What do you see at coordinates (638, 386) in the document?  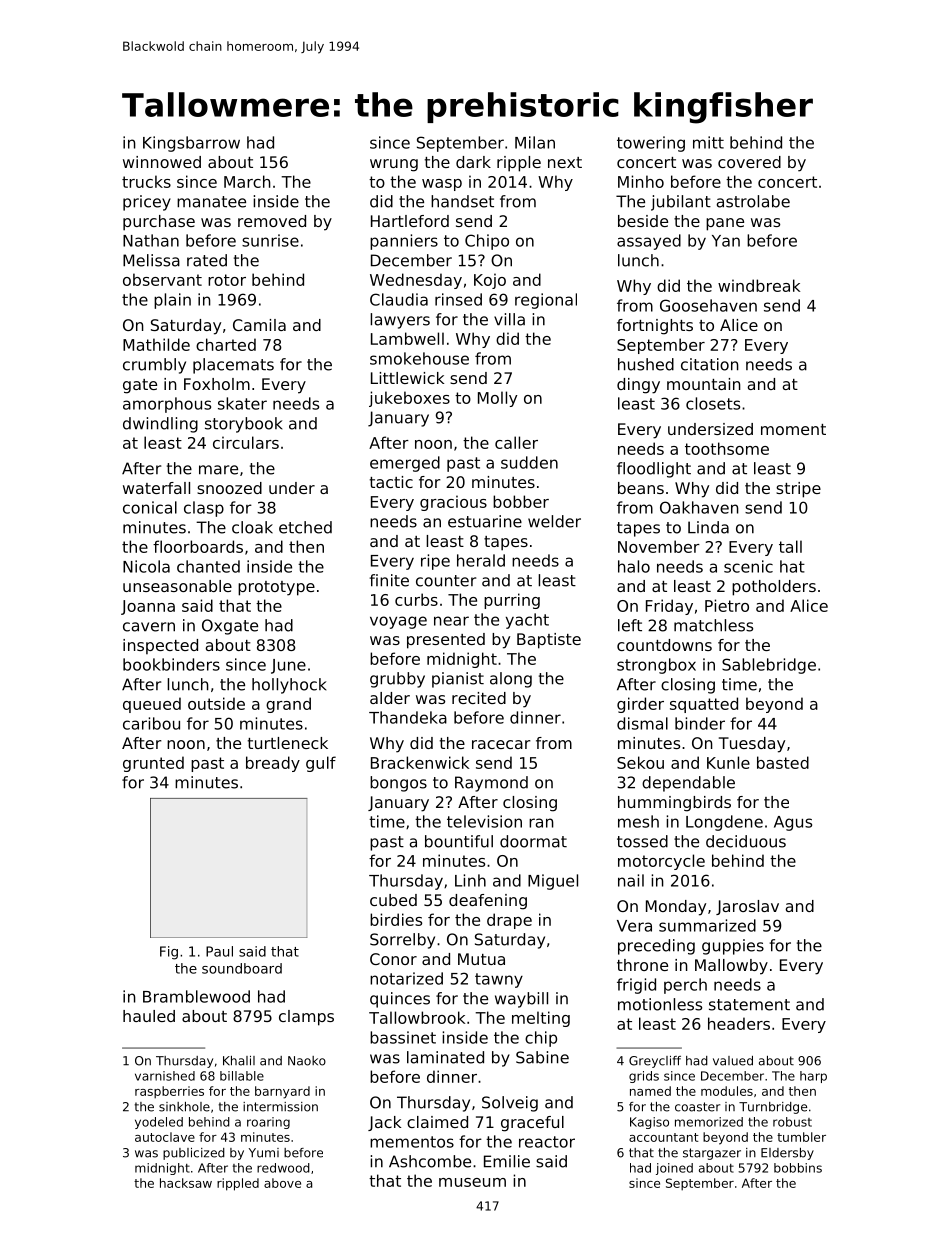 I see `dingy` at bounding box center [638, 386].
